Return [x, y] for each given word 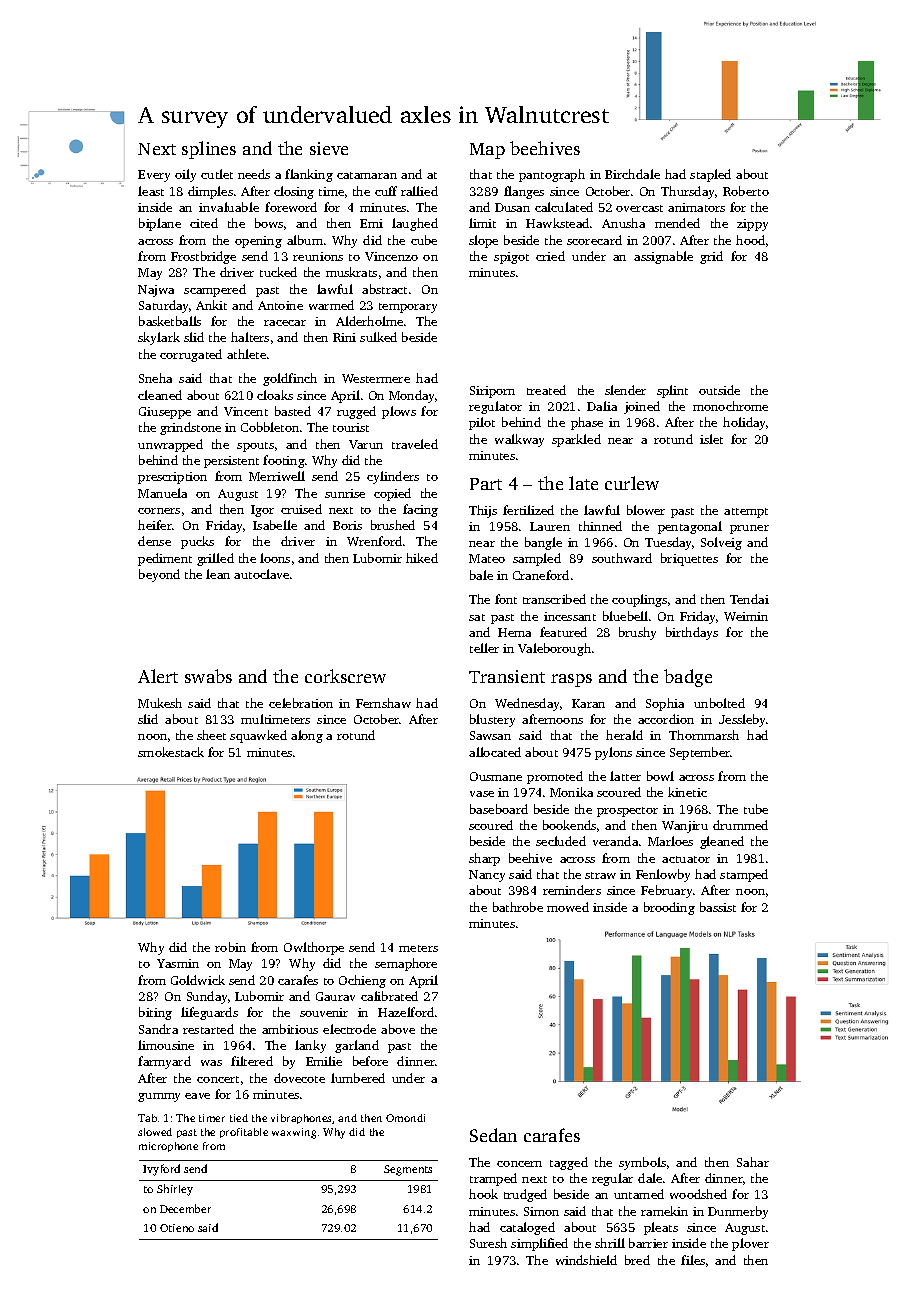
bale [481, 575]
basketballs [170, 321]
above [398, 1029]
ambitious [290, 1029]
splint [672, 391]
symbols [642, 1163]
